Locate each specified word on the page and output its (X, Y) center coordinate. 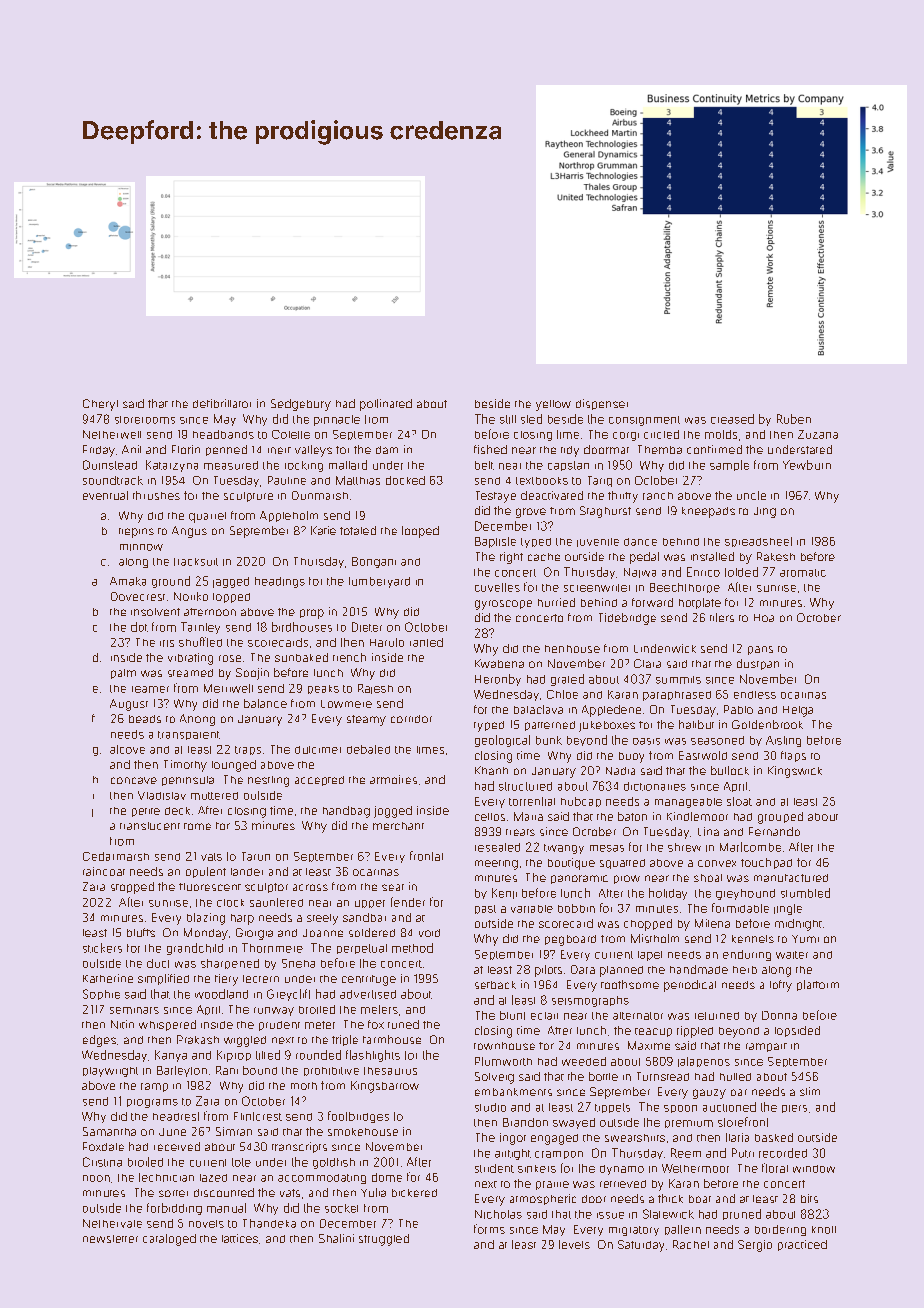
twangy (564, 849)
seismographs (590, 1001)
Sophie (101, 994)
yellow (553, 405)
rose (230, 658)
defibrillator (222, 403)
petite (146, 812)
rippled (695, 1032)
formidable (740, 908)
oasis (646, 741)
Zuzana (818, 434)
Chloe (562, 694)
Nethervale (112, 1223)
